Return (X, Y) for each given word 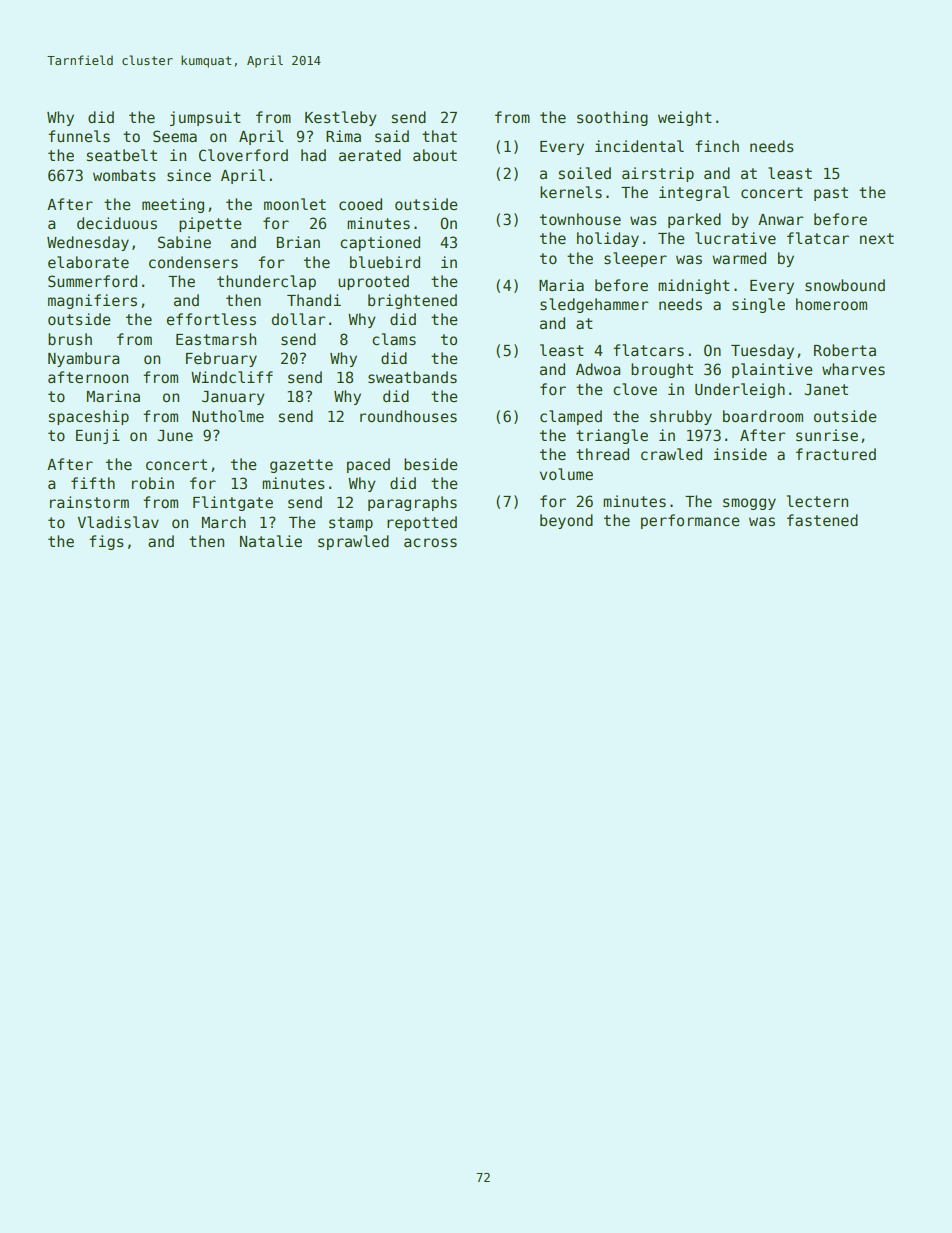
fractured (836, 454)
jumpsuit (205, 118)
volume (566, 474)
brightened (412, 301)
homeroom (831, 304)
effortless (211, 319)
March (224, 522)
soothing (612, 118)
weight (685, 118)
